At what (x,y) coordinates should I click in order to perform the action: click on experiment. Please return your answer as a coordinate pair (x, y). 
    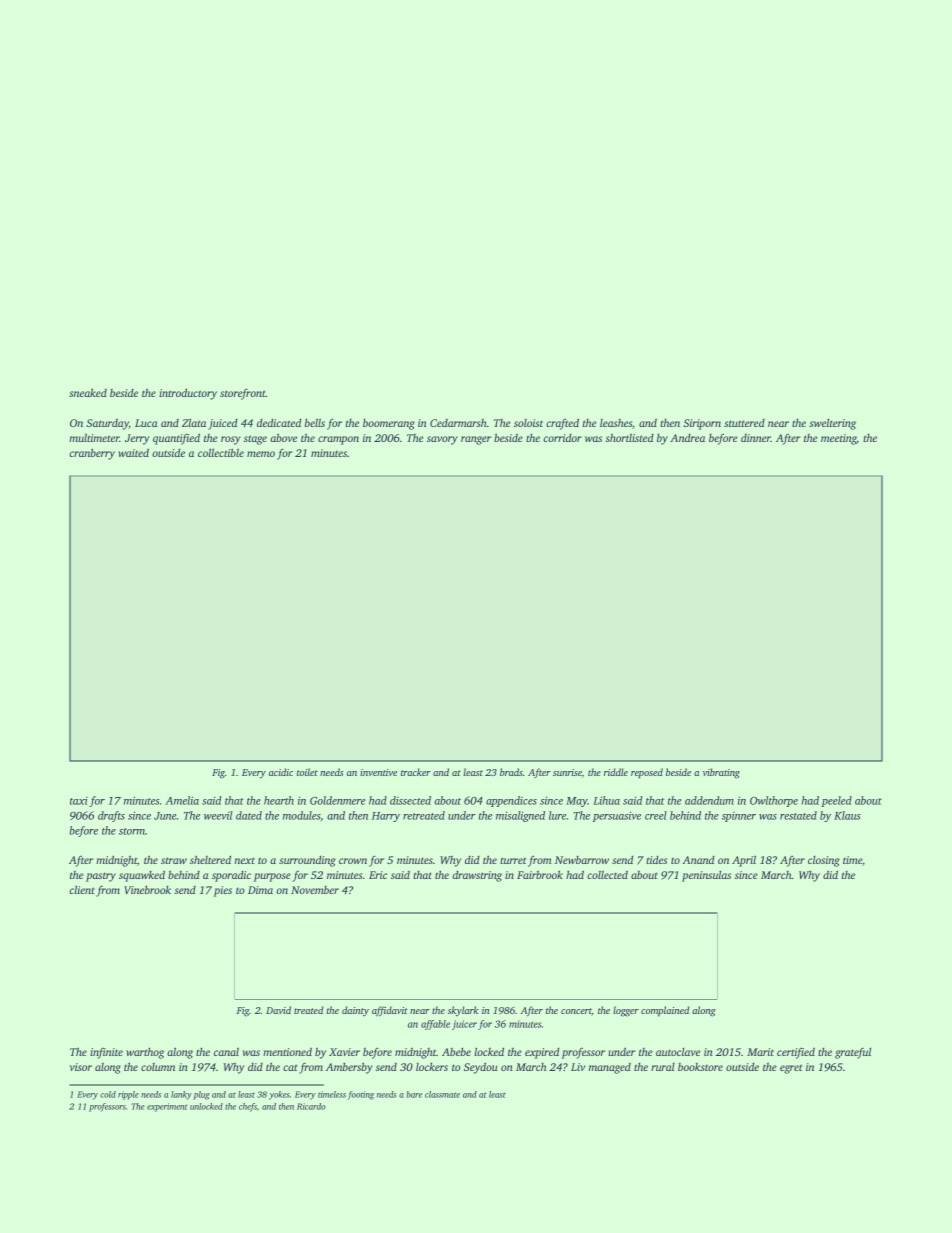
    Looking at the image, I should click on (167, 1107).
